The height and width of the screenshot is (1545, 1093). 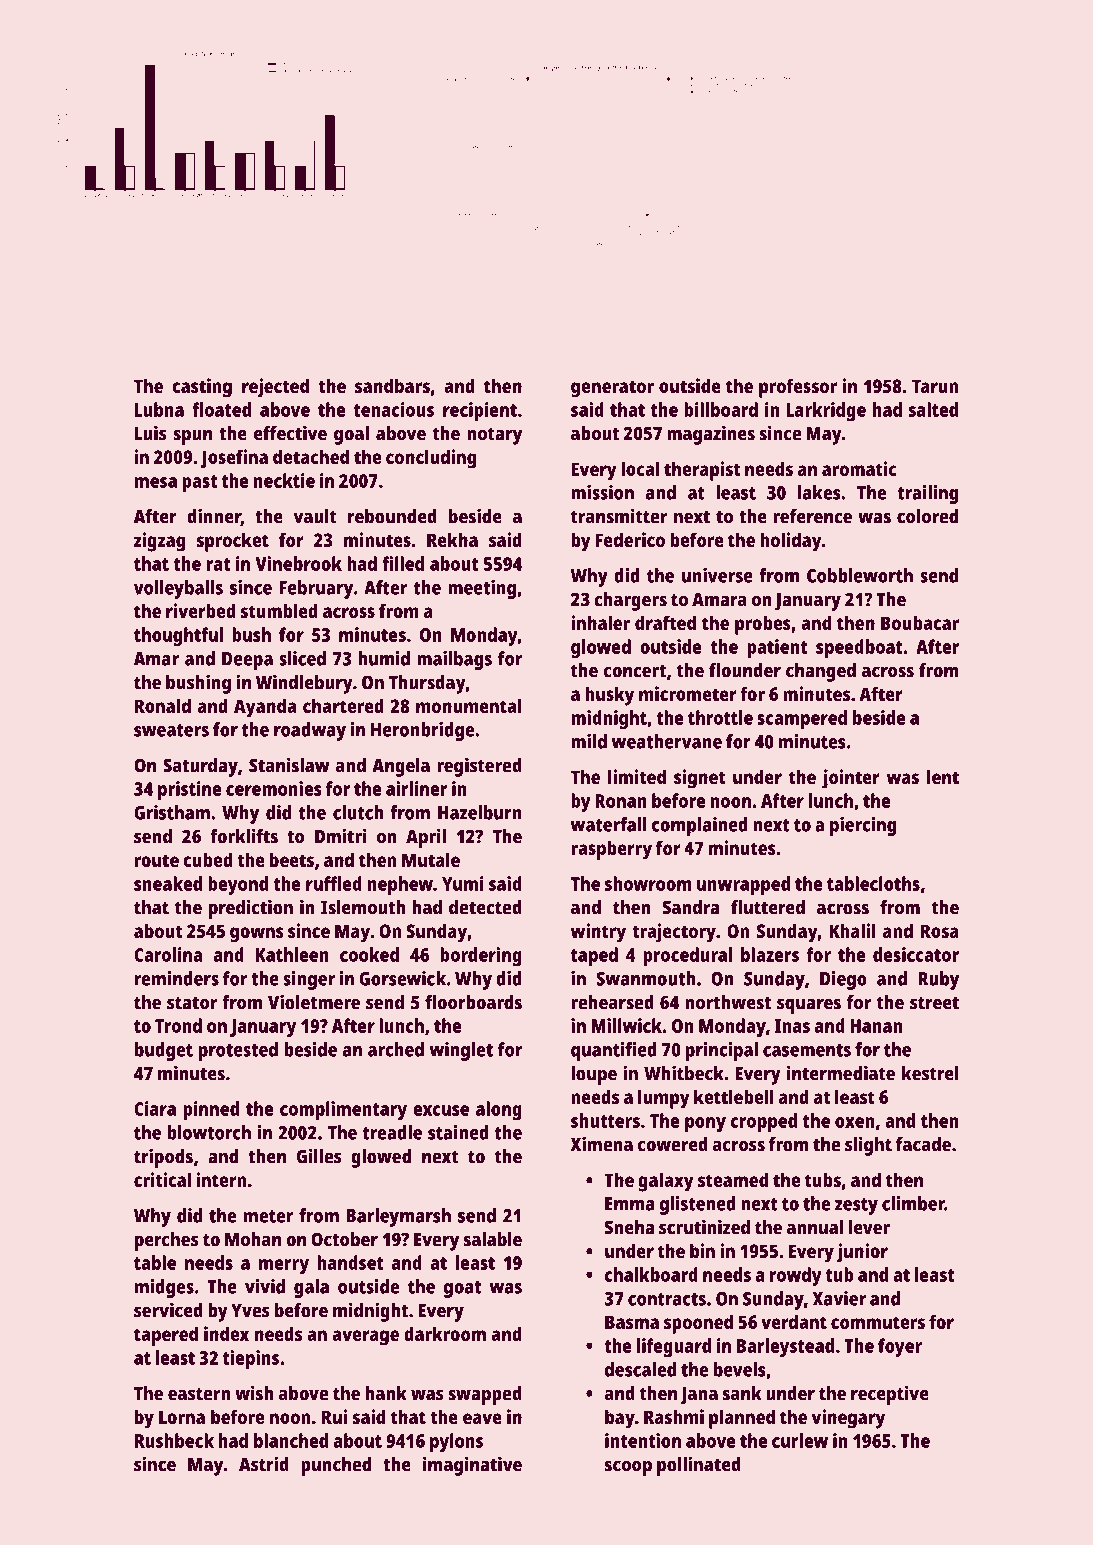 I want to click on beets, so click(x=292, y=859).
